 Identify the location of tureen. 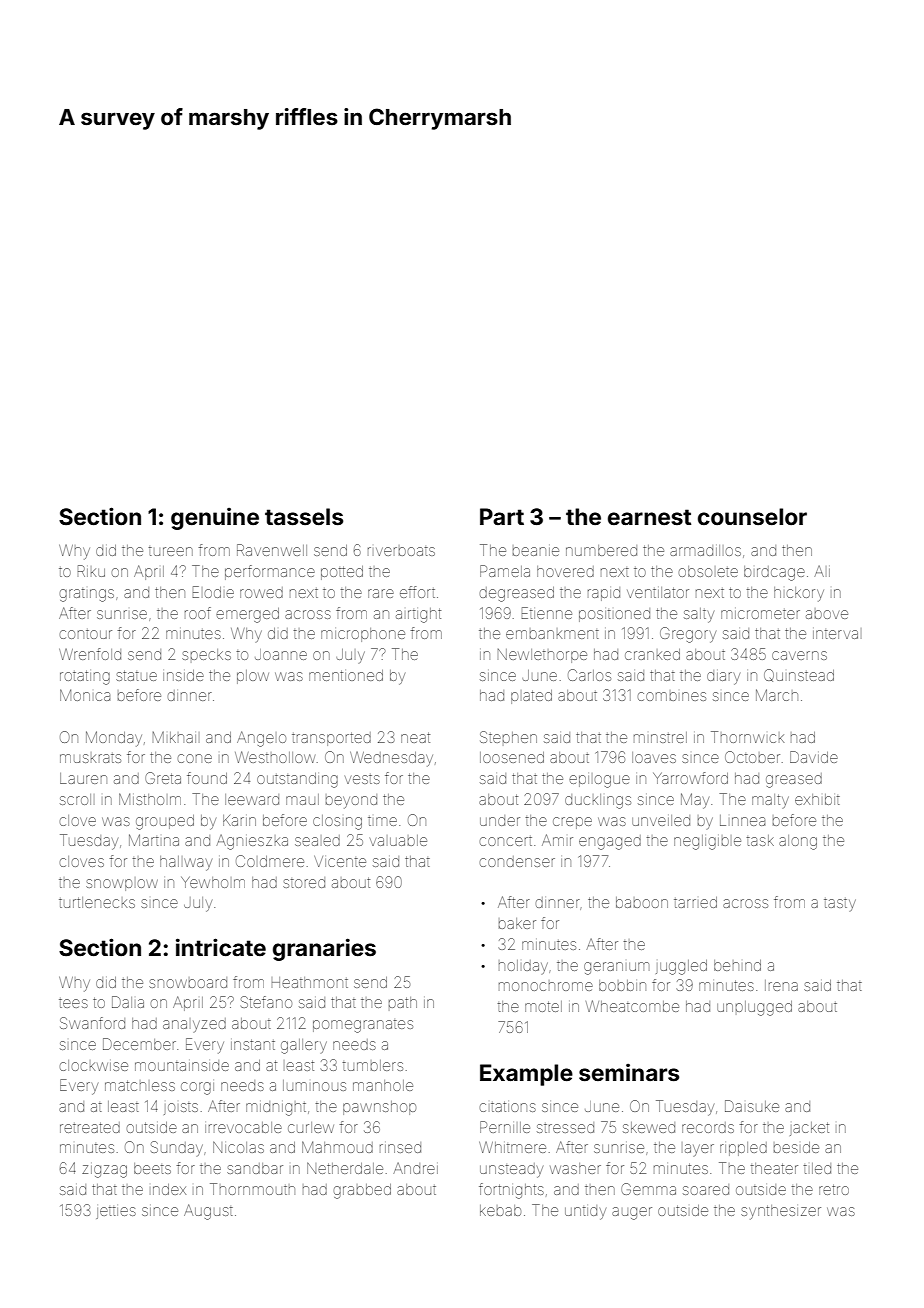
(171, 551).
